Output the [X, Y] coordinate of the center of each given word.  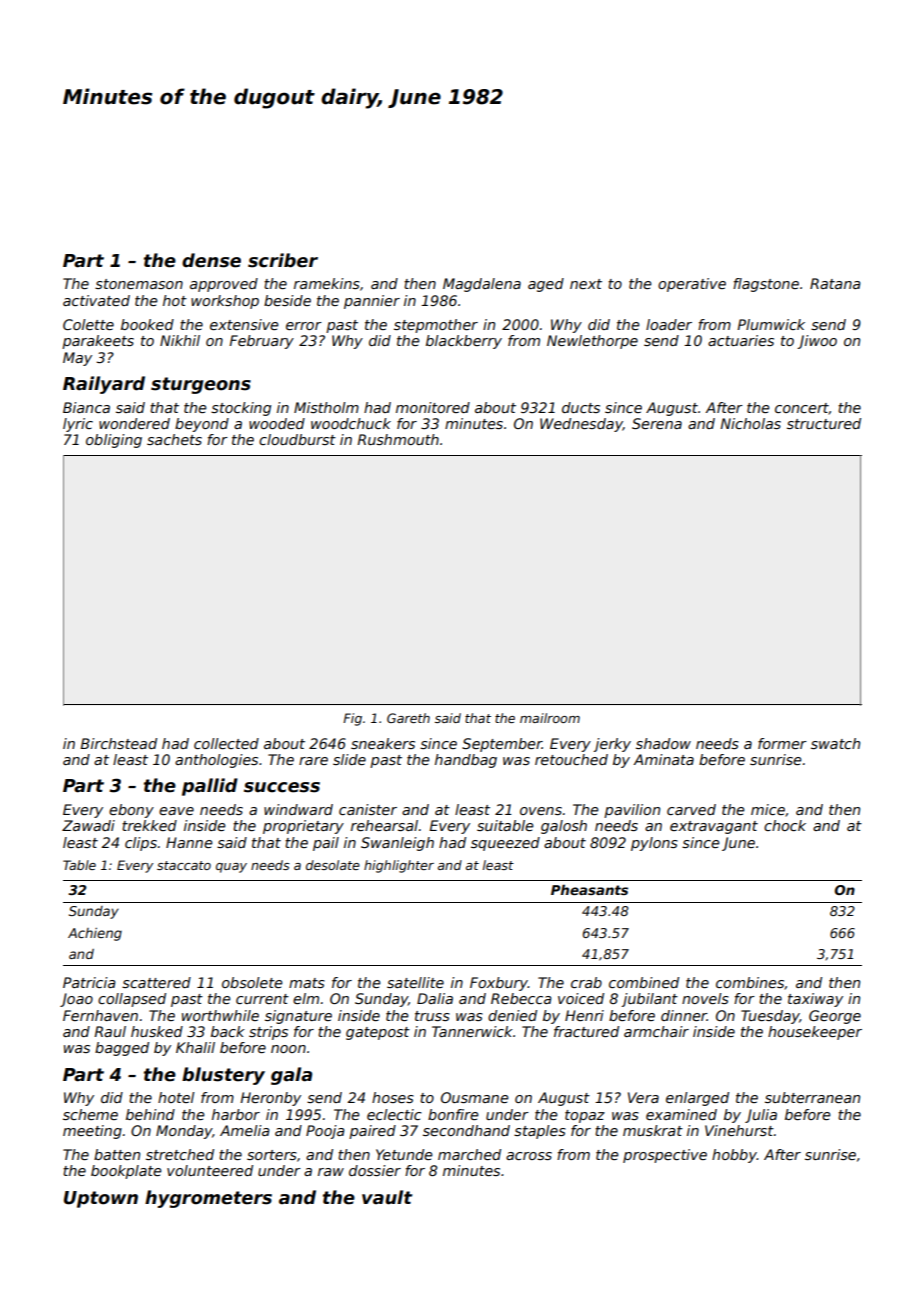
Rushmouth [398, 439]
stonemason [139, 284]
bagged [122, 1049]
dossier [375, 1170]
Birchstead [118, 743]
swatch [835, 743]
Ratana [835, 283]
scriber [283, 260]
